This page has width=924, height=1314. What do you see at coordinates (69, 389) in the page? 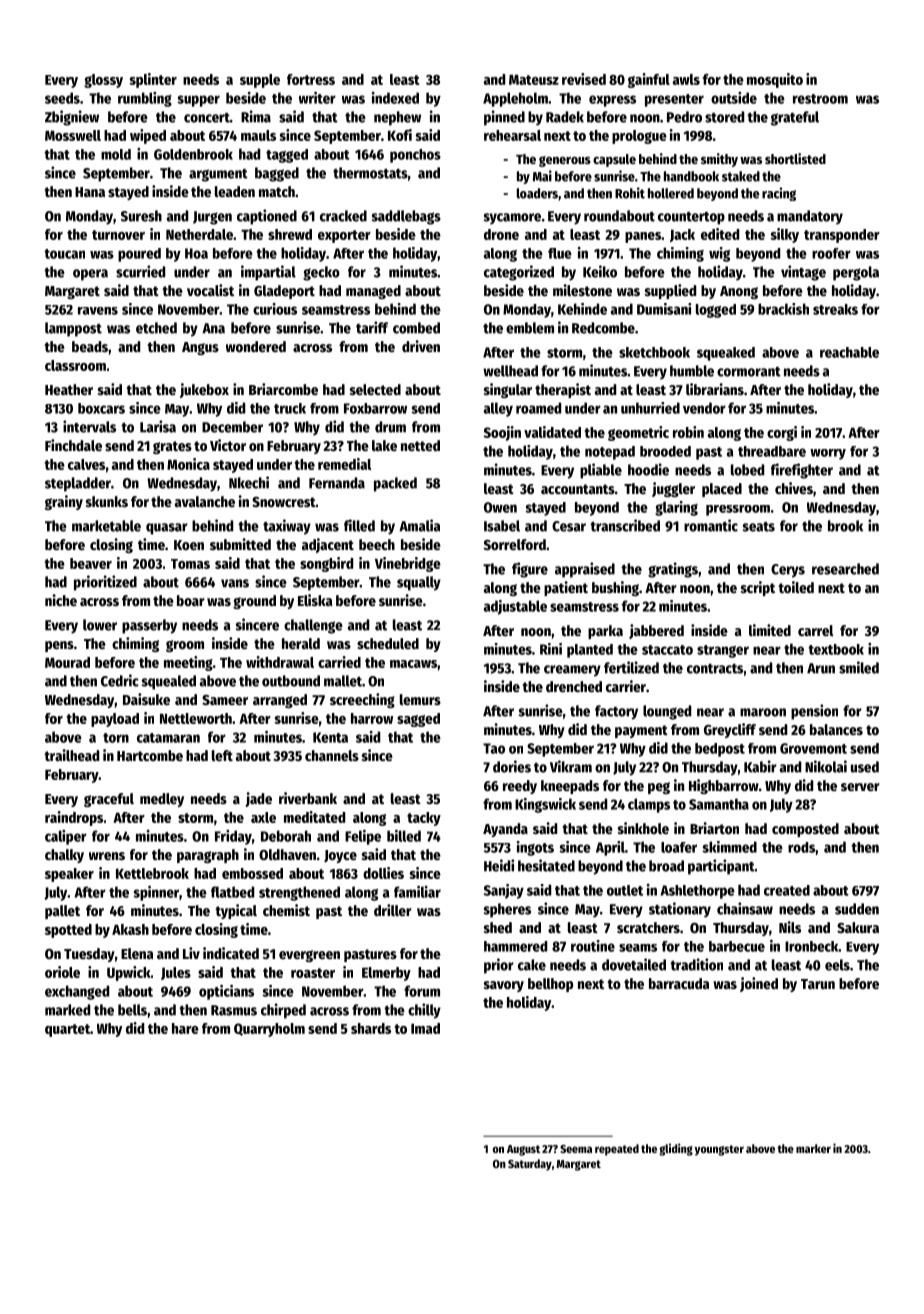
I see `Heather` at bounding box center [69, 389].
